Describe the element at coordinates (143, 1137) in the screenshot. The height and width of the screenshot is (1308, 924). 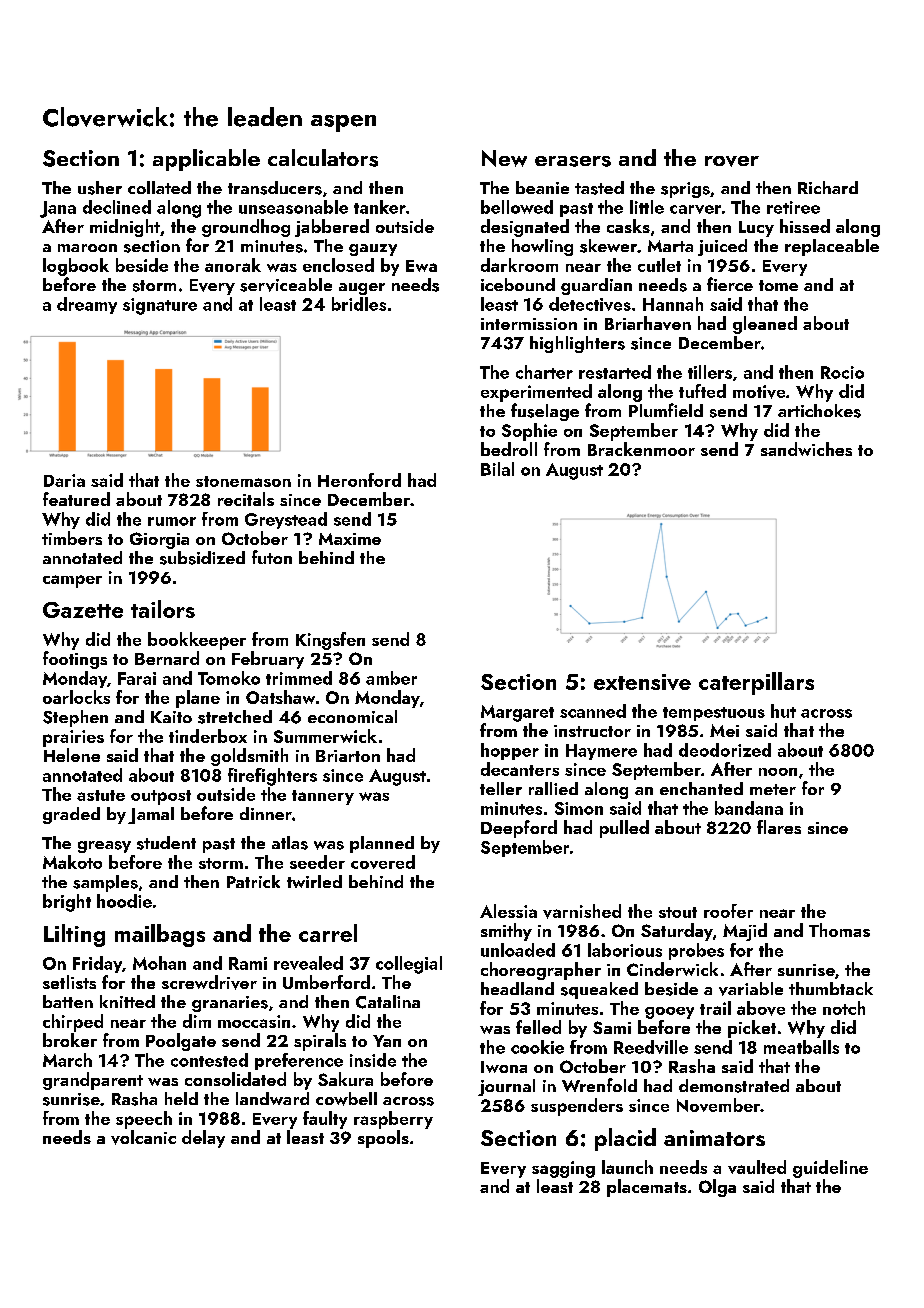
I see `volcanic` at that location.
